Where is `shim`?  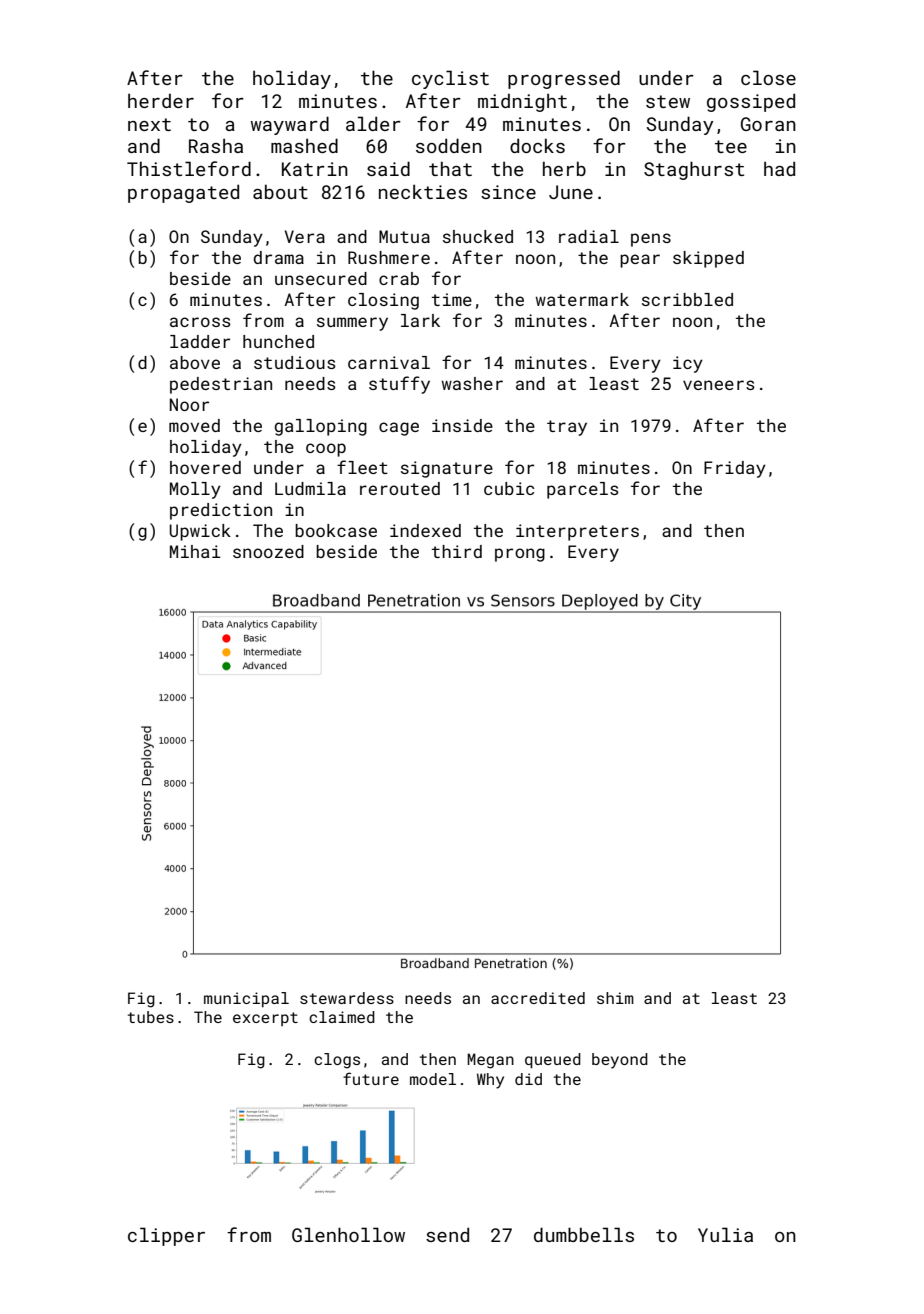
shim is located at coordinates (615, 998).
